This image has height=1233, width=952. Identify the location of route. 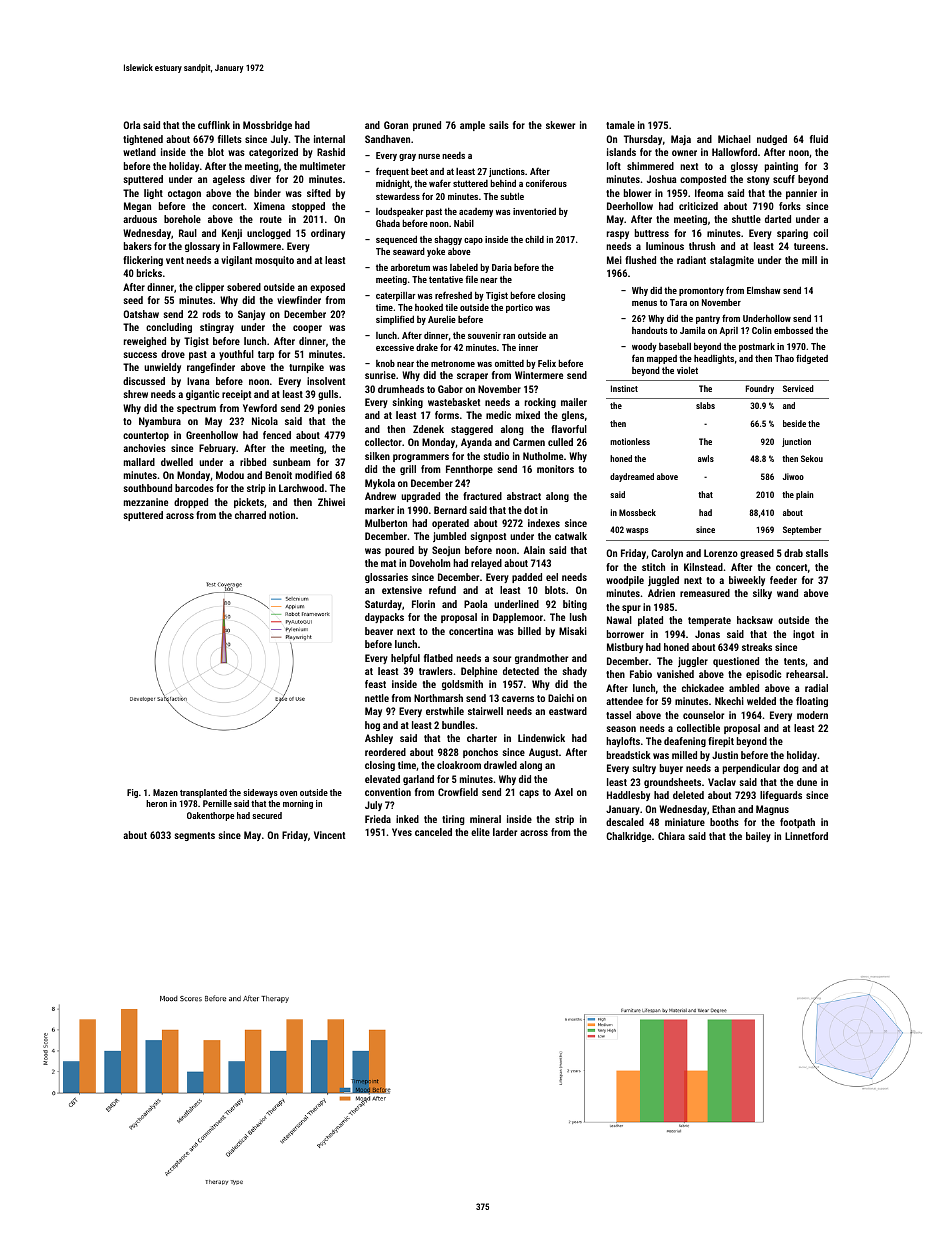
(271, 219).
